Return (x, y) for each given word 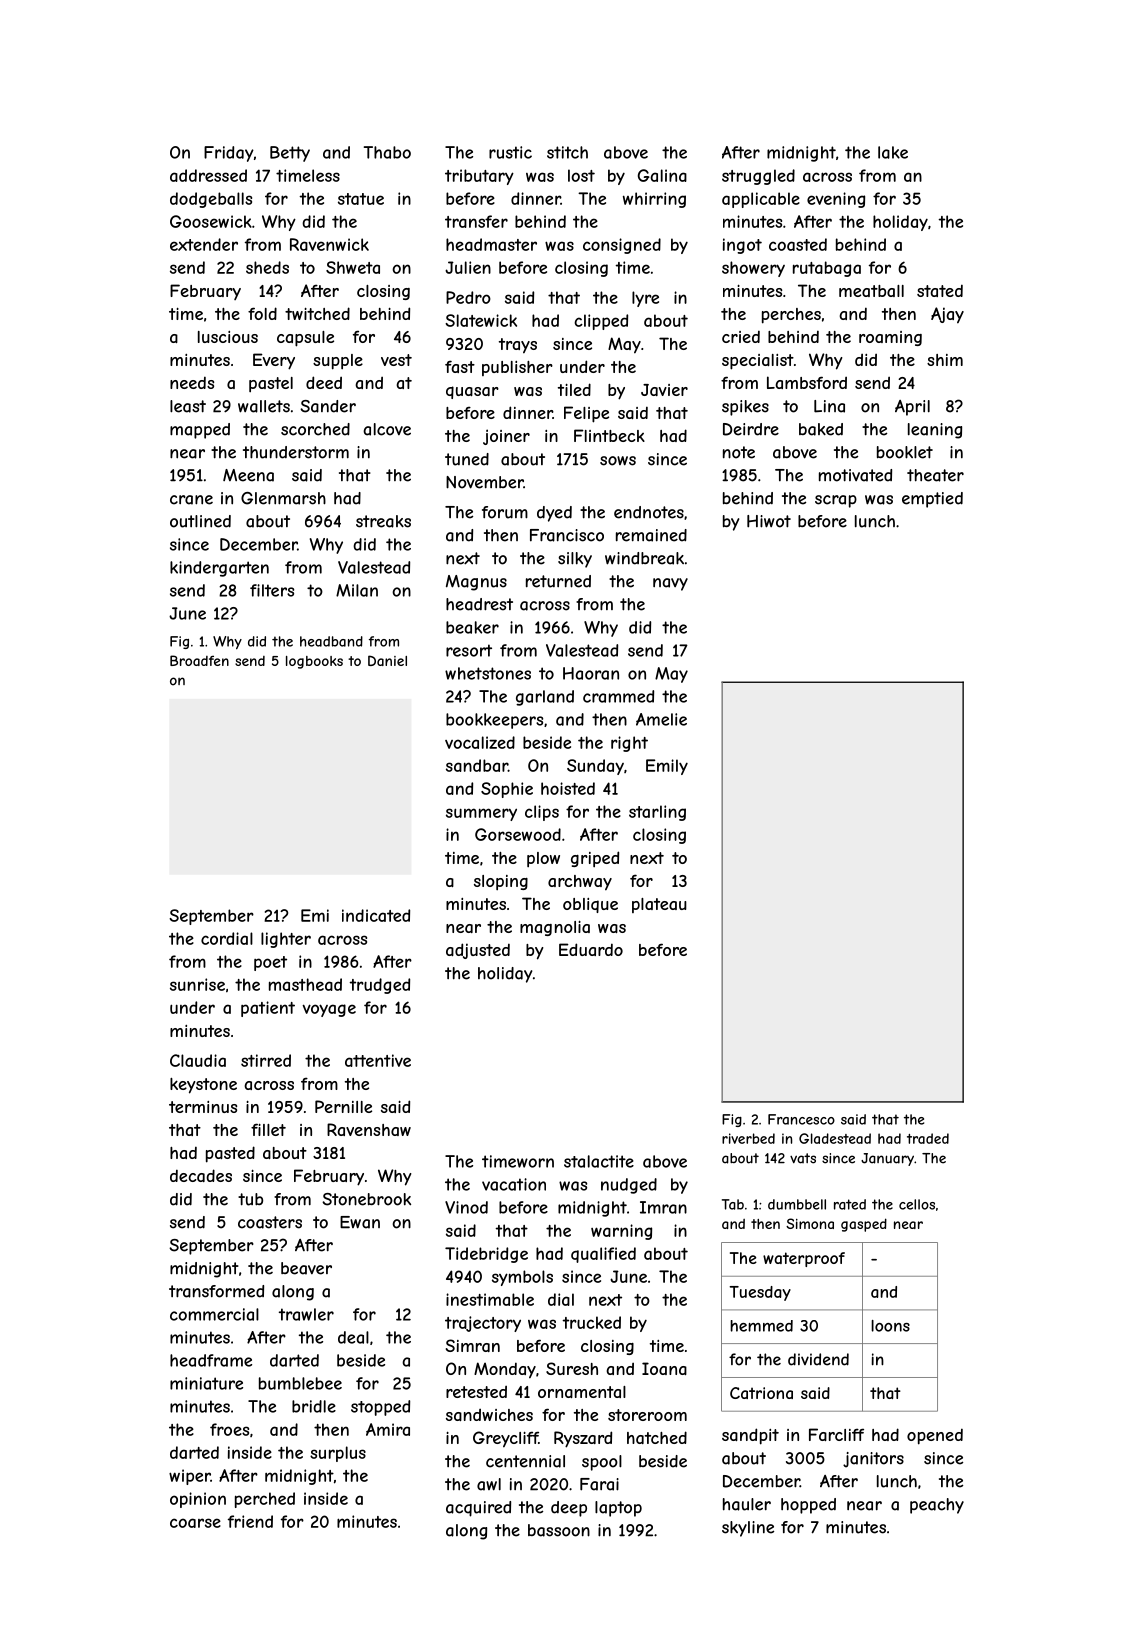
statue (361, 199)
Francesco (801, 1119)
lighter (286, 940)
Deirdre (751, 429)
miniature (206, 1383)
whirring (654, 200)
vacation (514, 1184)
